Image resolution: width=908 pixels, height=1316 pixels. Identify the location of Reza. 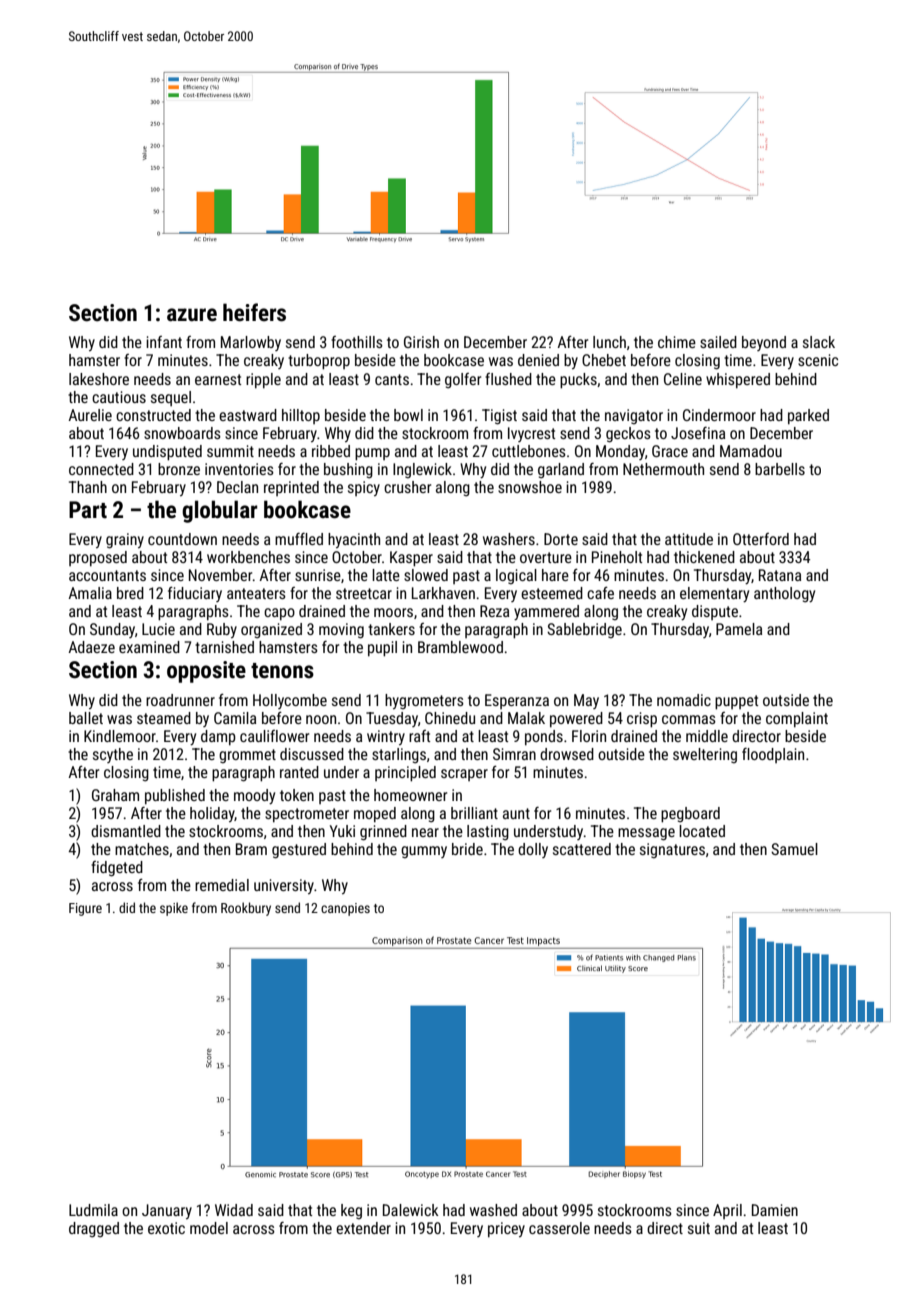
(494, 611).
